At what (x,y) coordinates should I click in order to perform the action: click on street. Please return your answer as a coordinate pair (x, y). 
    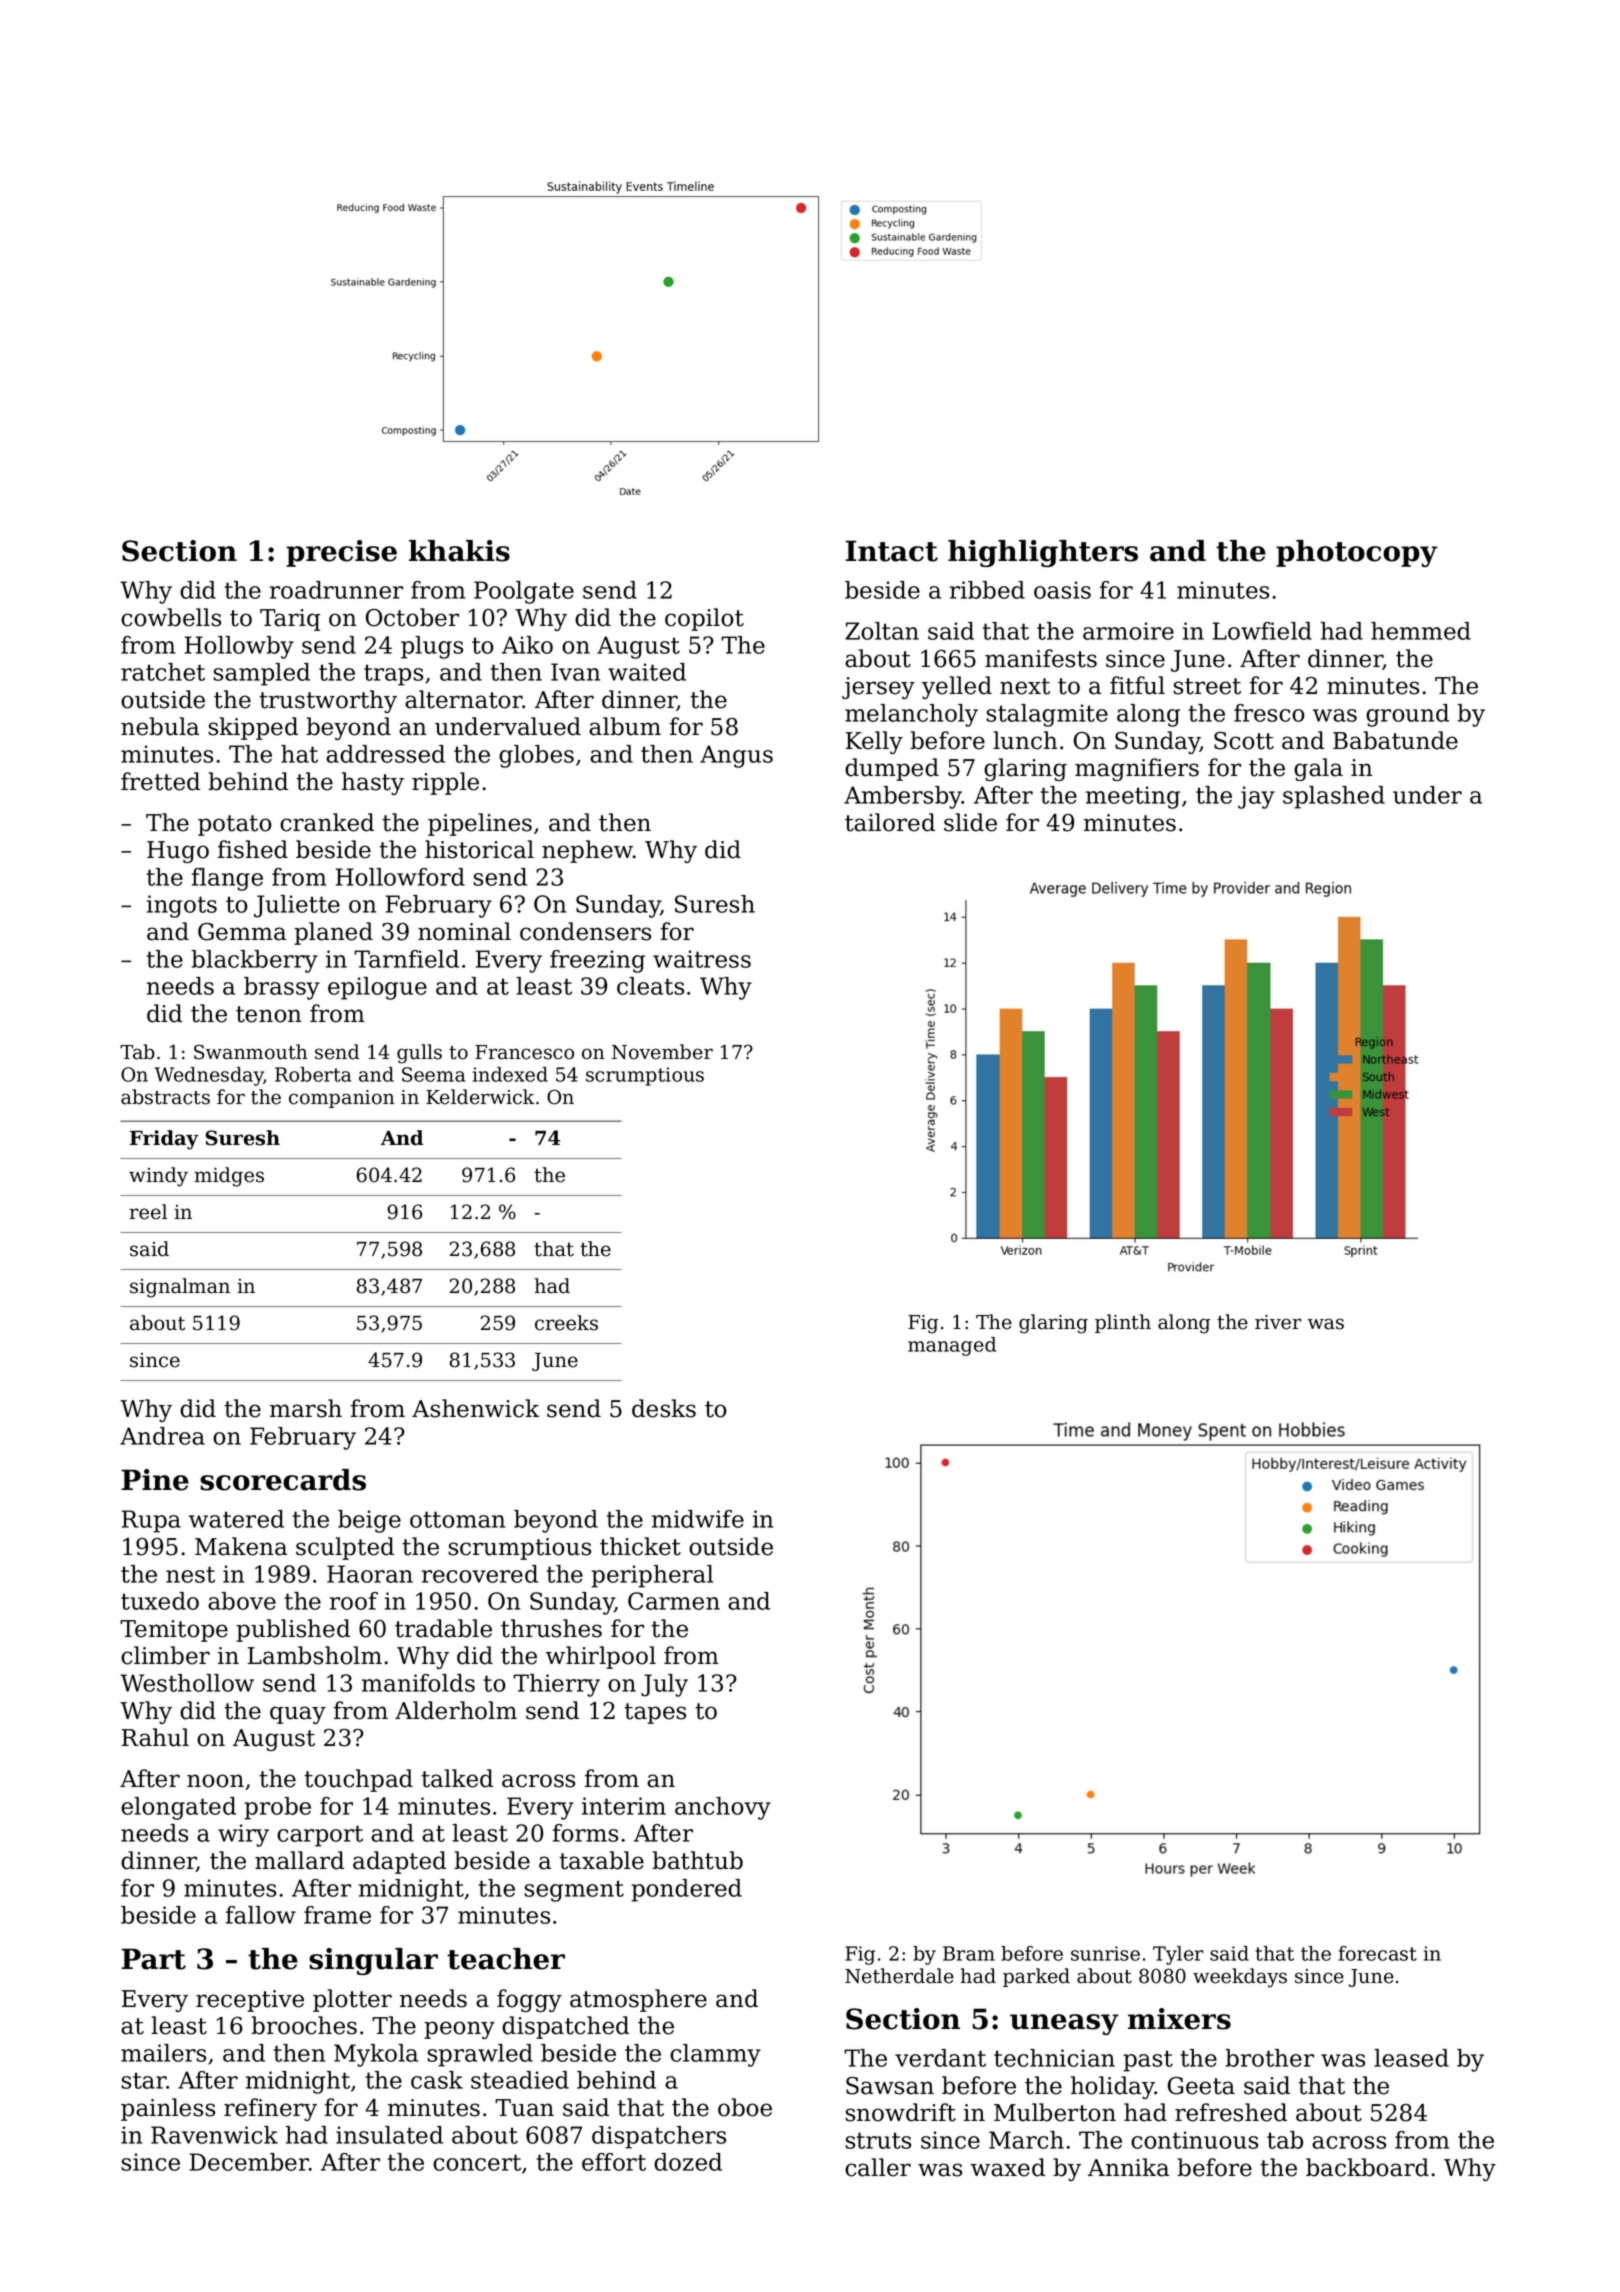
    Looking at the image, I should click on (1207, 686).
